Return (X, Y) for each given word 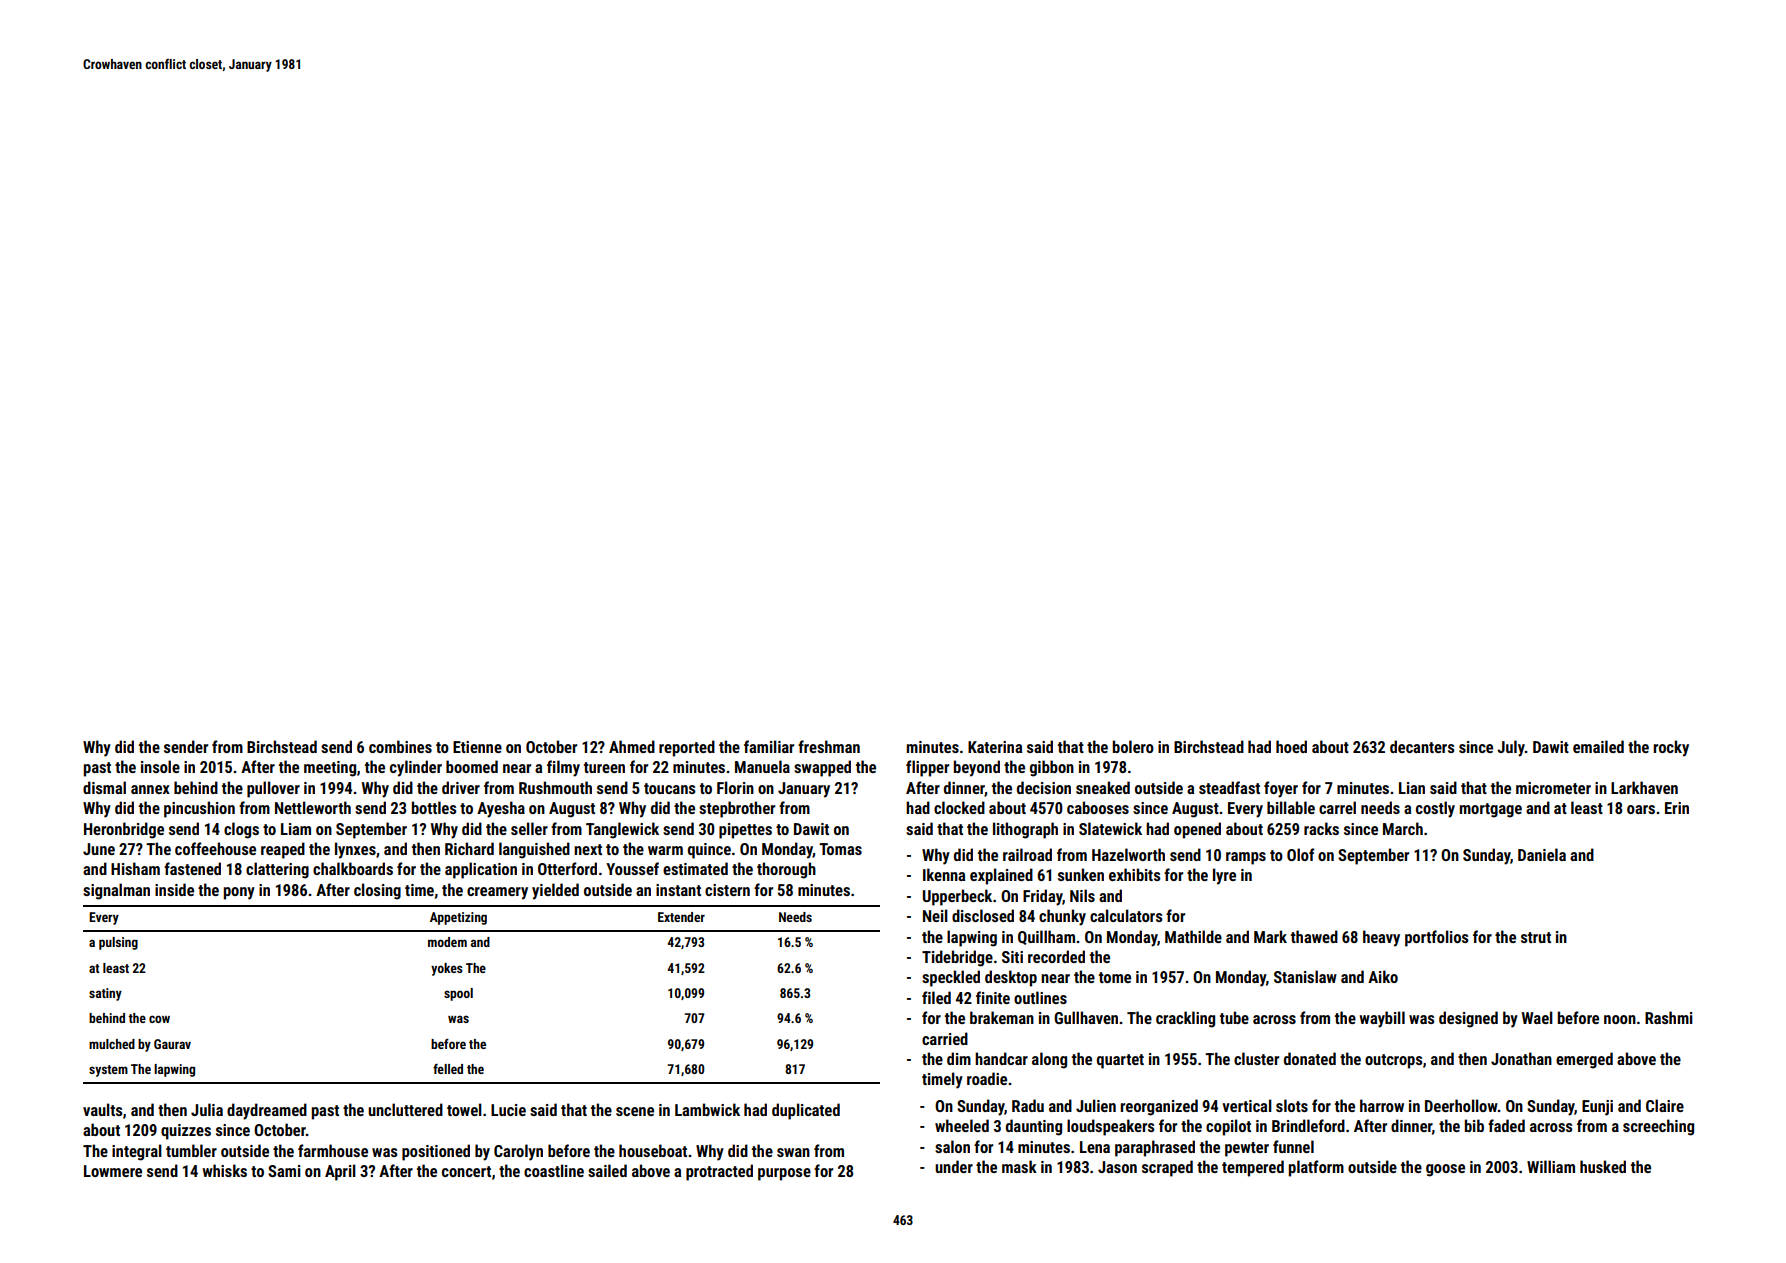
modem (447, 942)
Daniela (1542, 854)
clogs (241, 830)
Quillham (1046, 937)
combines (400, 746)
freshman (829, 746)
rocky (1671, 748)
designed (1468, 1019)
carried (945, 1038)
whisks (224, 1170)
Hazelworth (1128, 854)
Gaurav (172, 1044)
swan (793, 1152)
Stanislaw (1305, 976)
